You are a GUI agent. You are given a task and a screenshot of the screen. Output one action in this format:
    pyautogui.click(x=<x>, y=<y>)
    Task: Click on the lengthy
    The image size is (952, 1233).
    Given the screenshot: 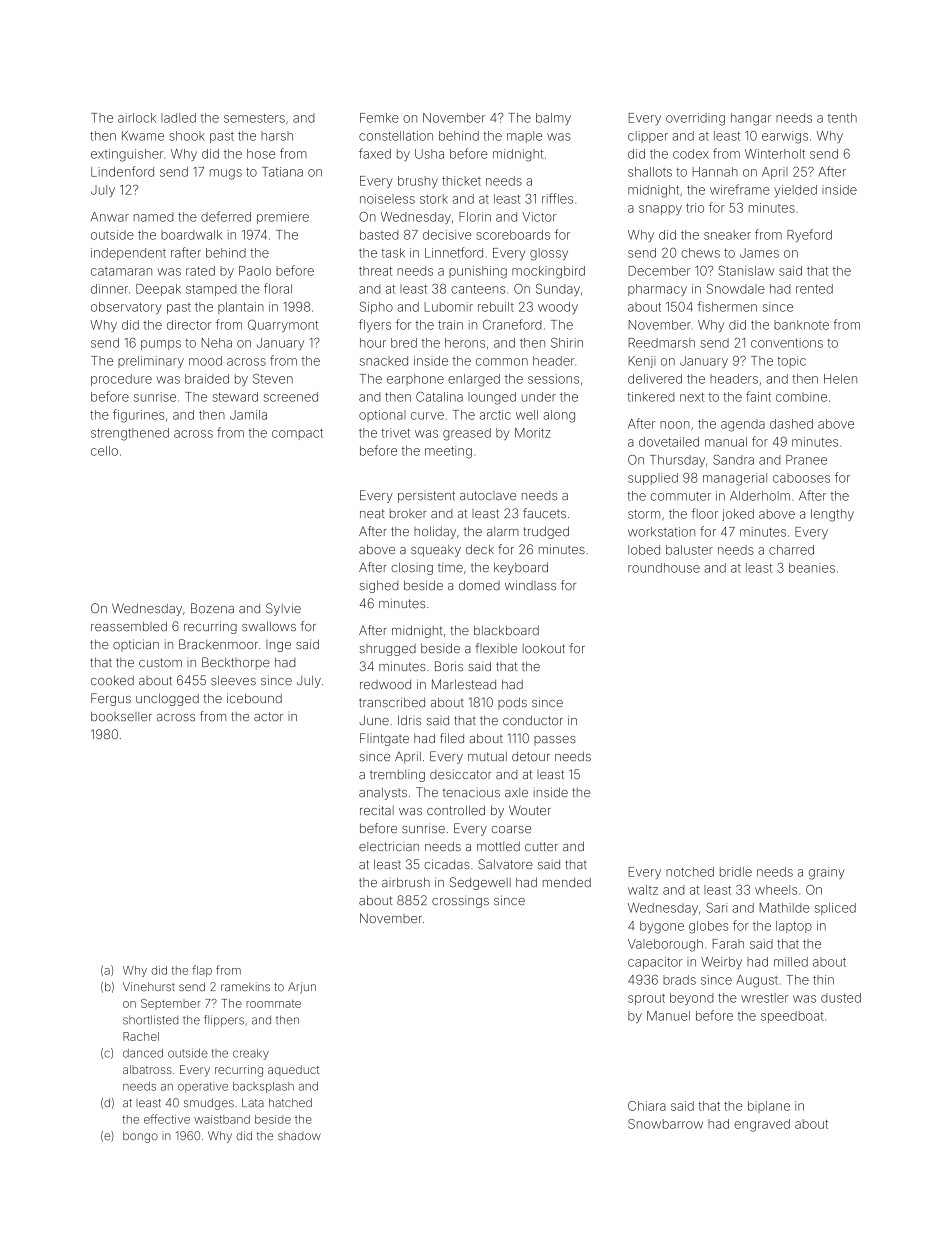 What is the action you would take?
    pyautogui.click(x=832, y=515)
